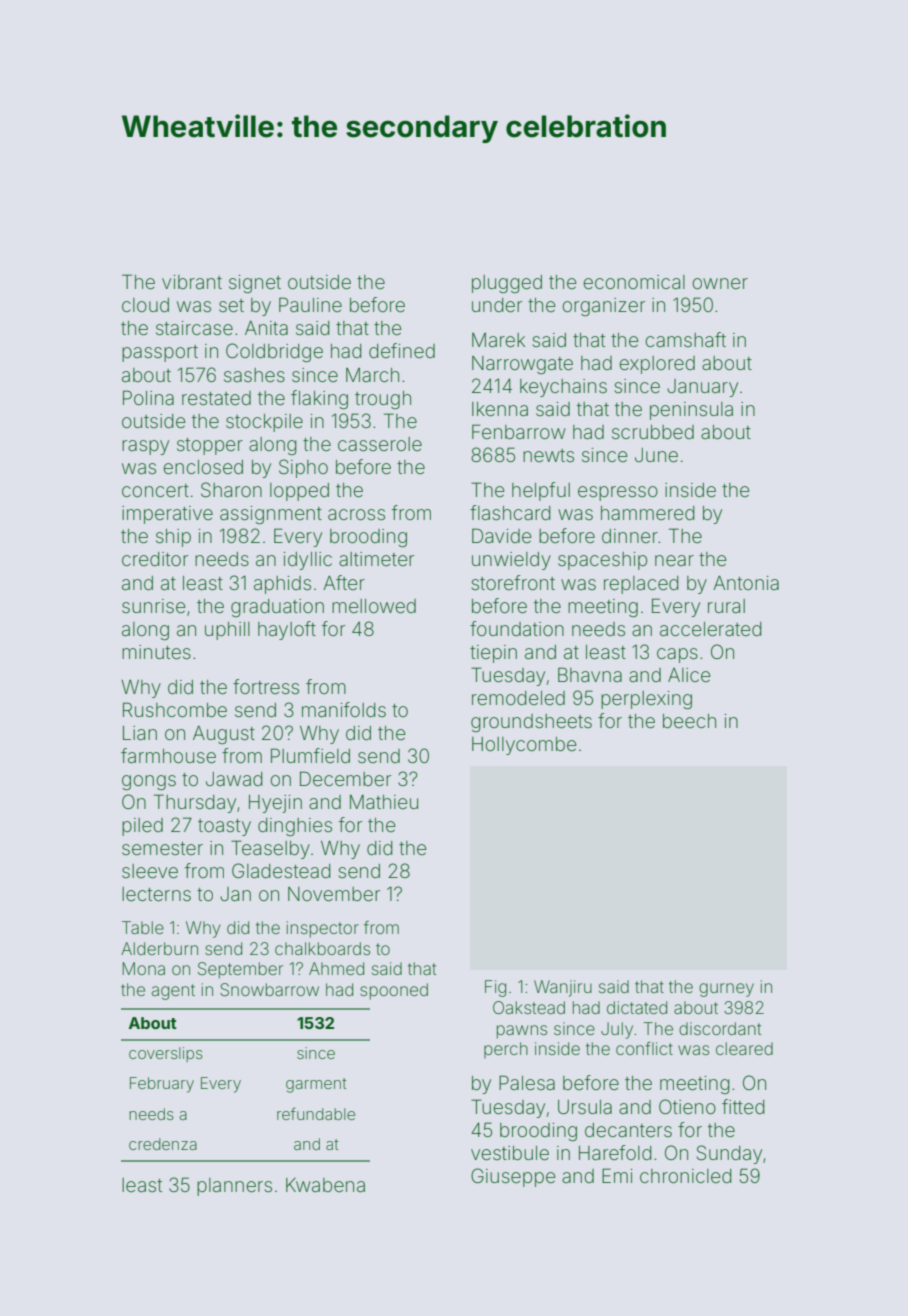  What do you see at coordinates (641, 585) in the image?
I see `replaced` at bounding box center [641, 585].
